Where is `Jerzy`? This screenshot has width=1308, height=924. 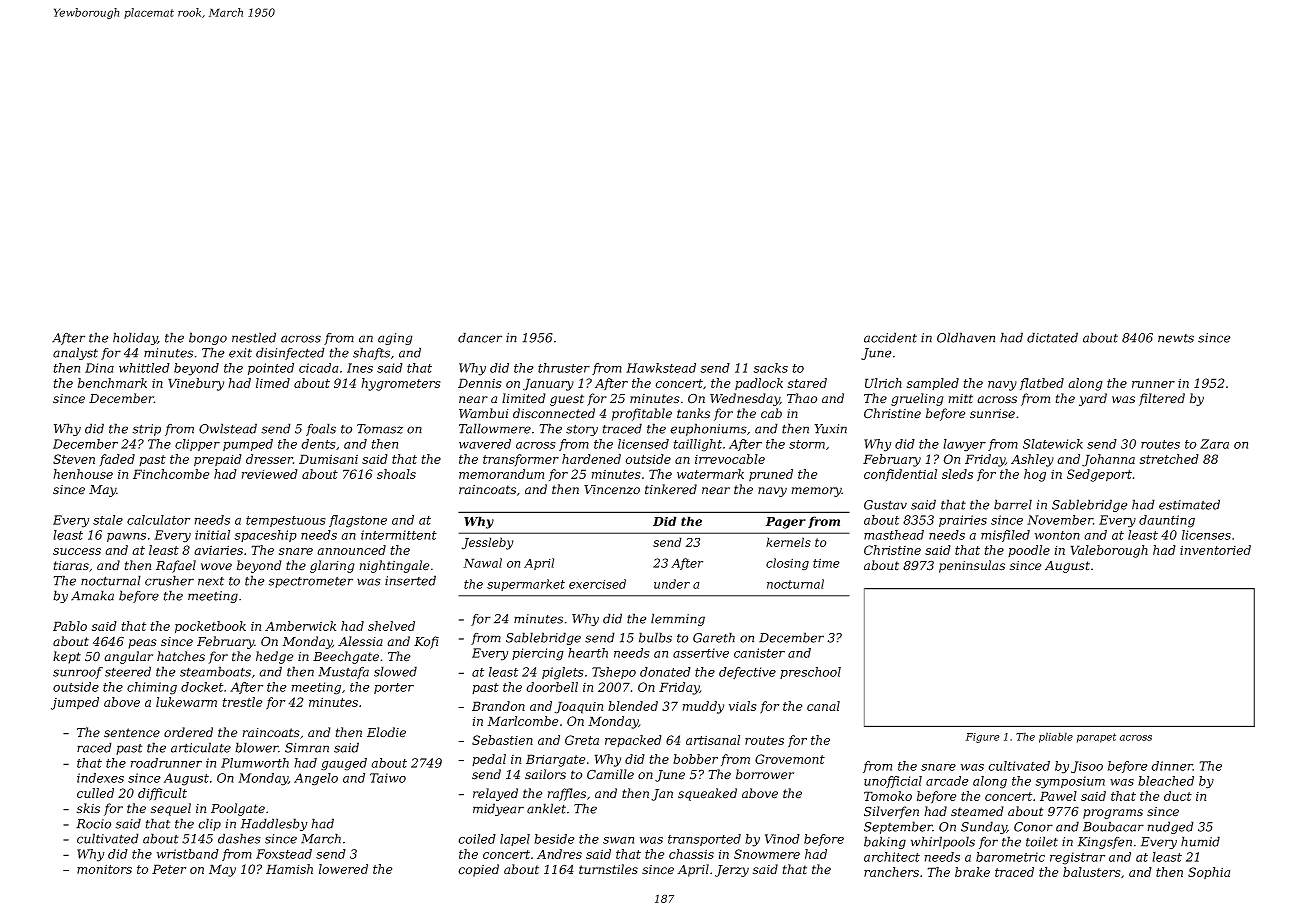
Jerzy is located at coordinates (732, 871).
